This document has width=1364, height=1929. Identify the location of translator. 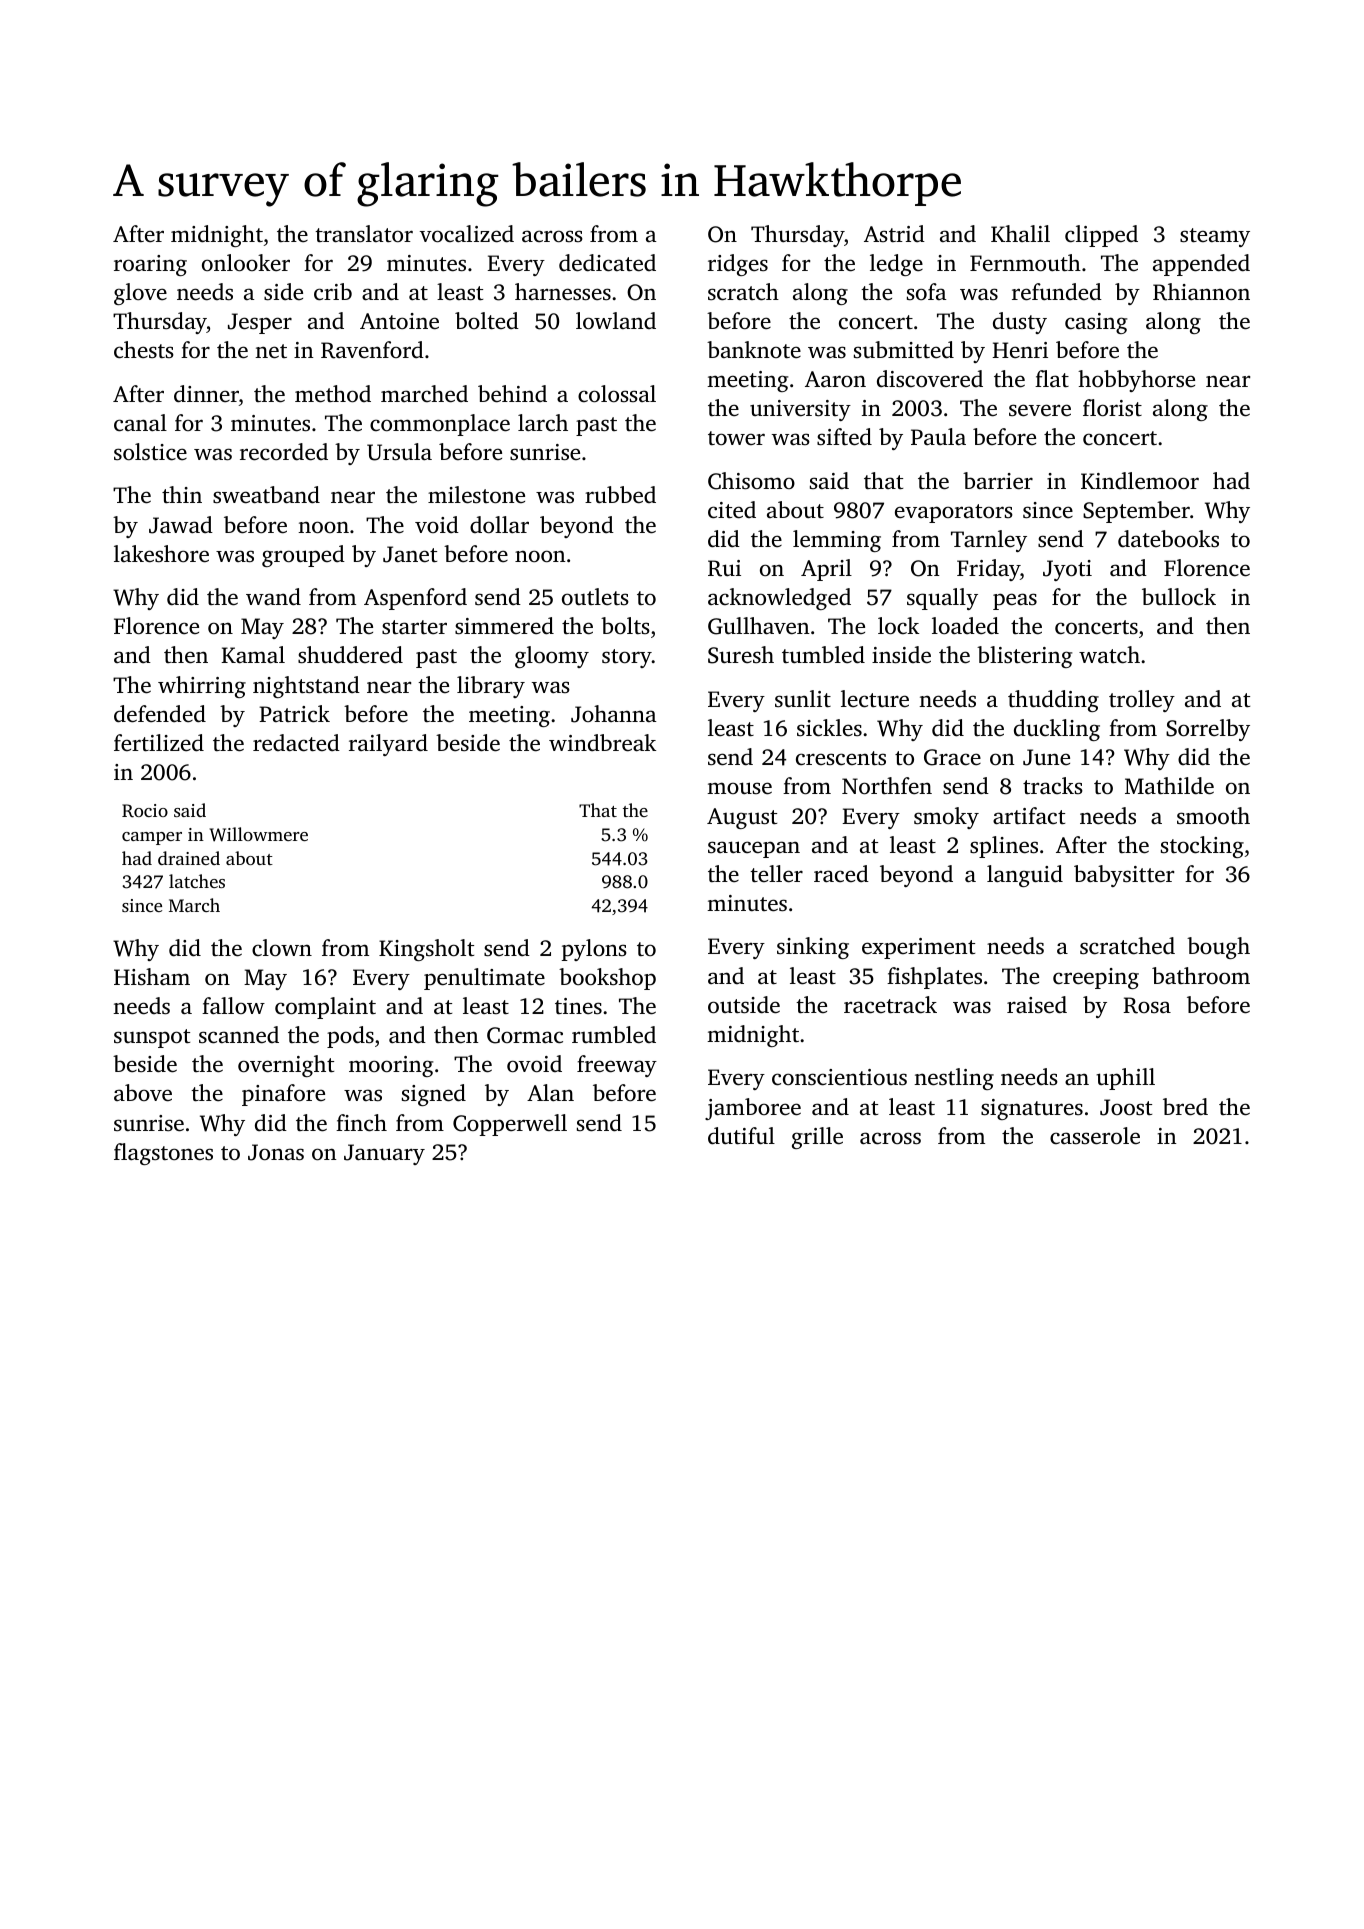
(364, 233).
